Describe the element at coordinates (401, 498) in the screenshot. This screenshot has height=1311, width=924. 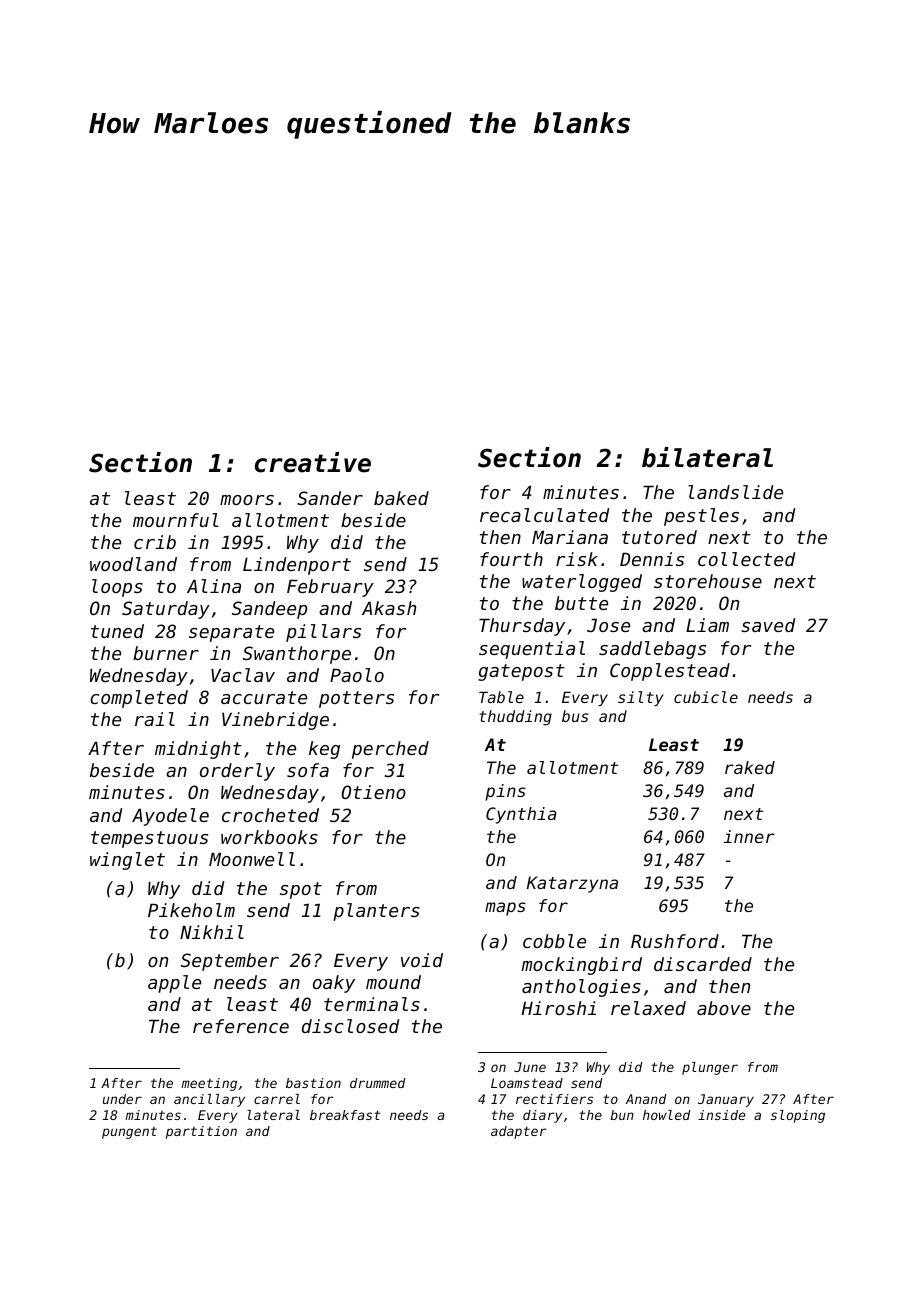
I see `baked` at that location.
